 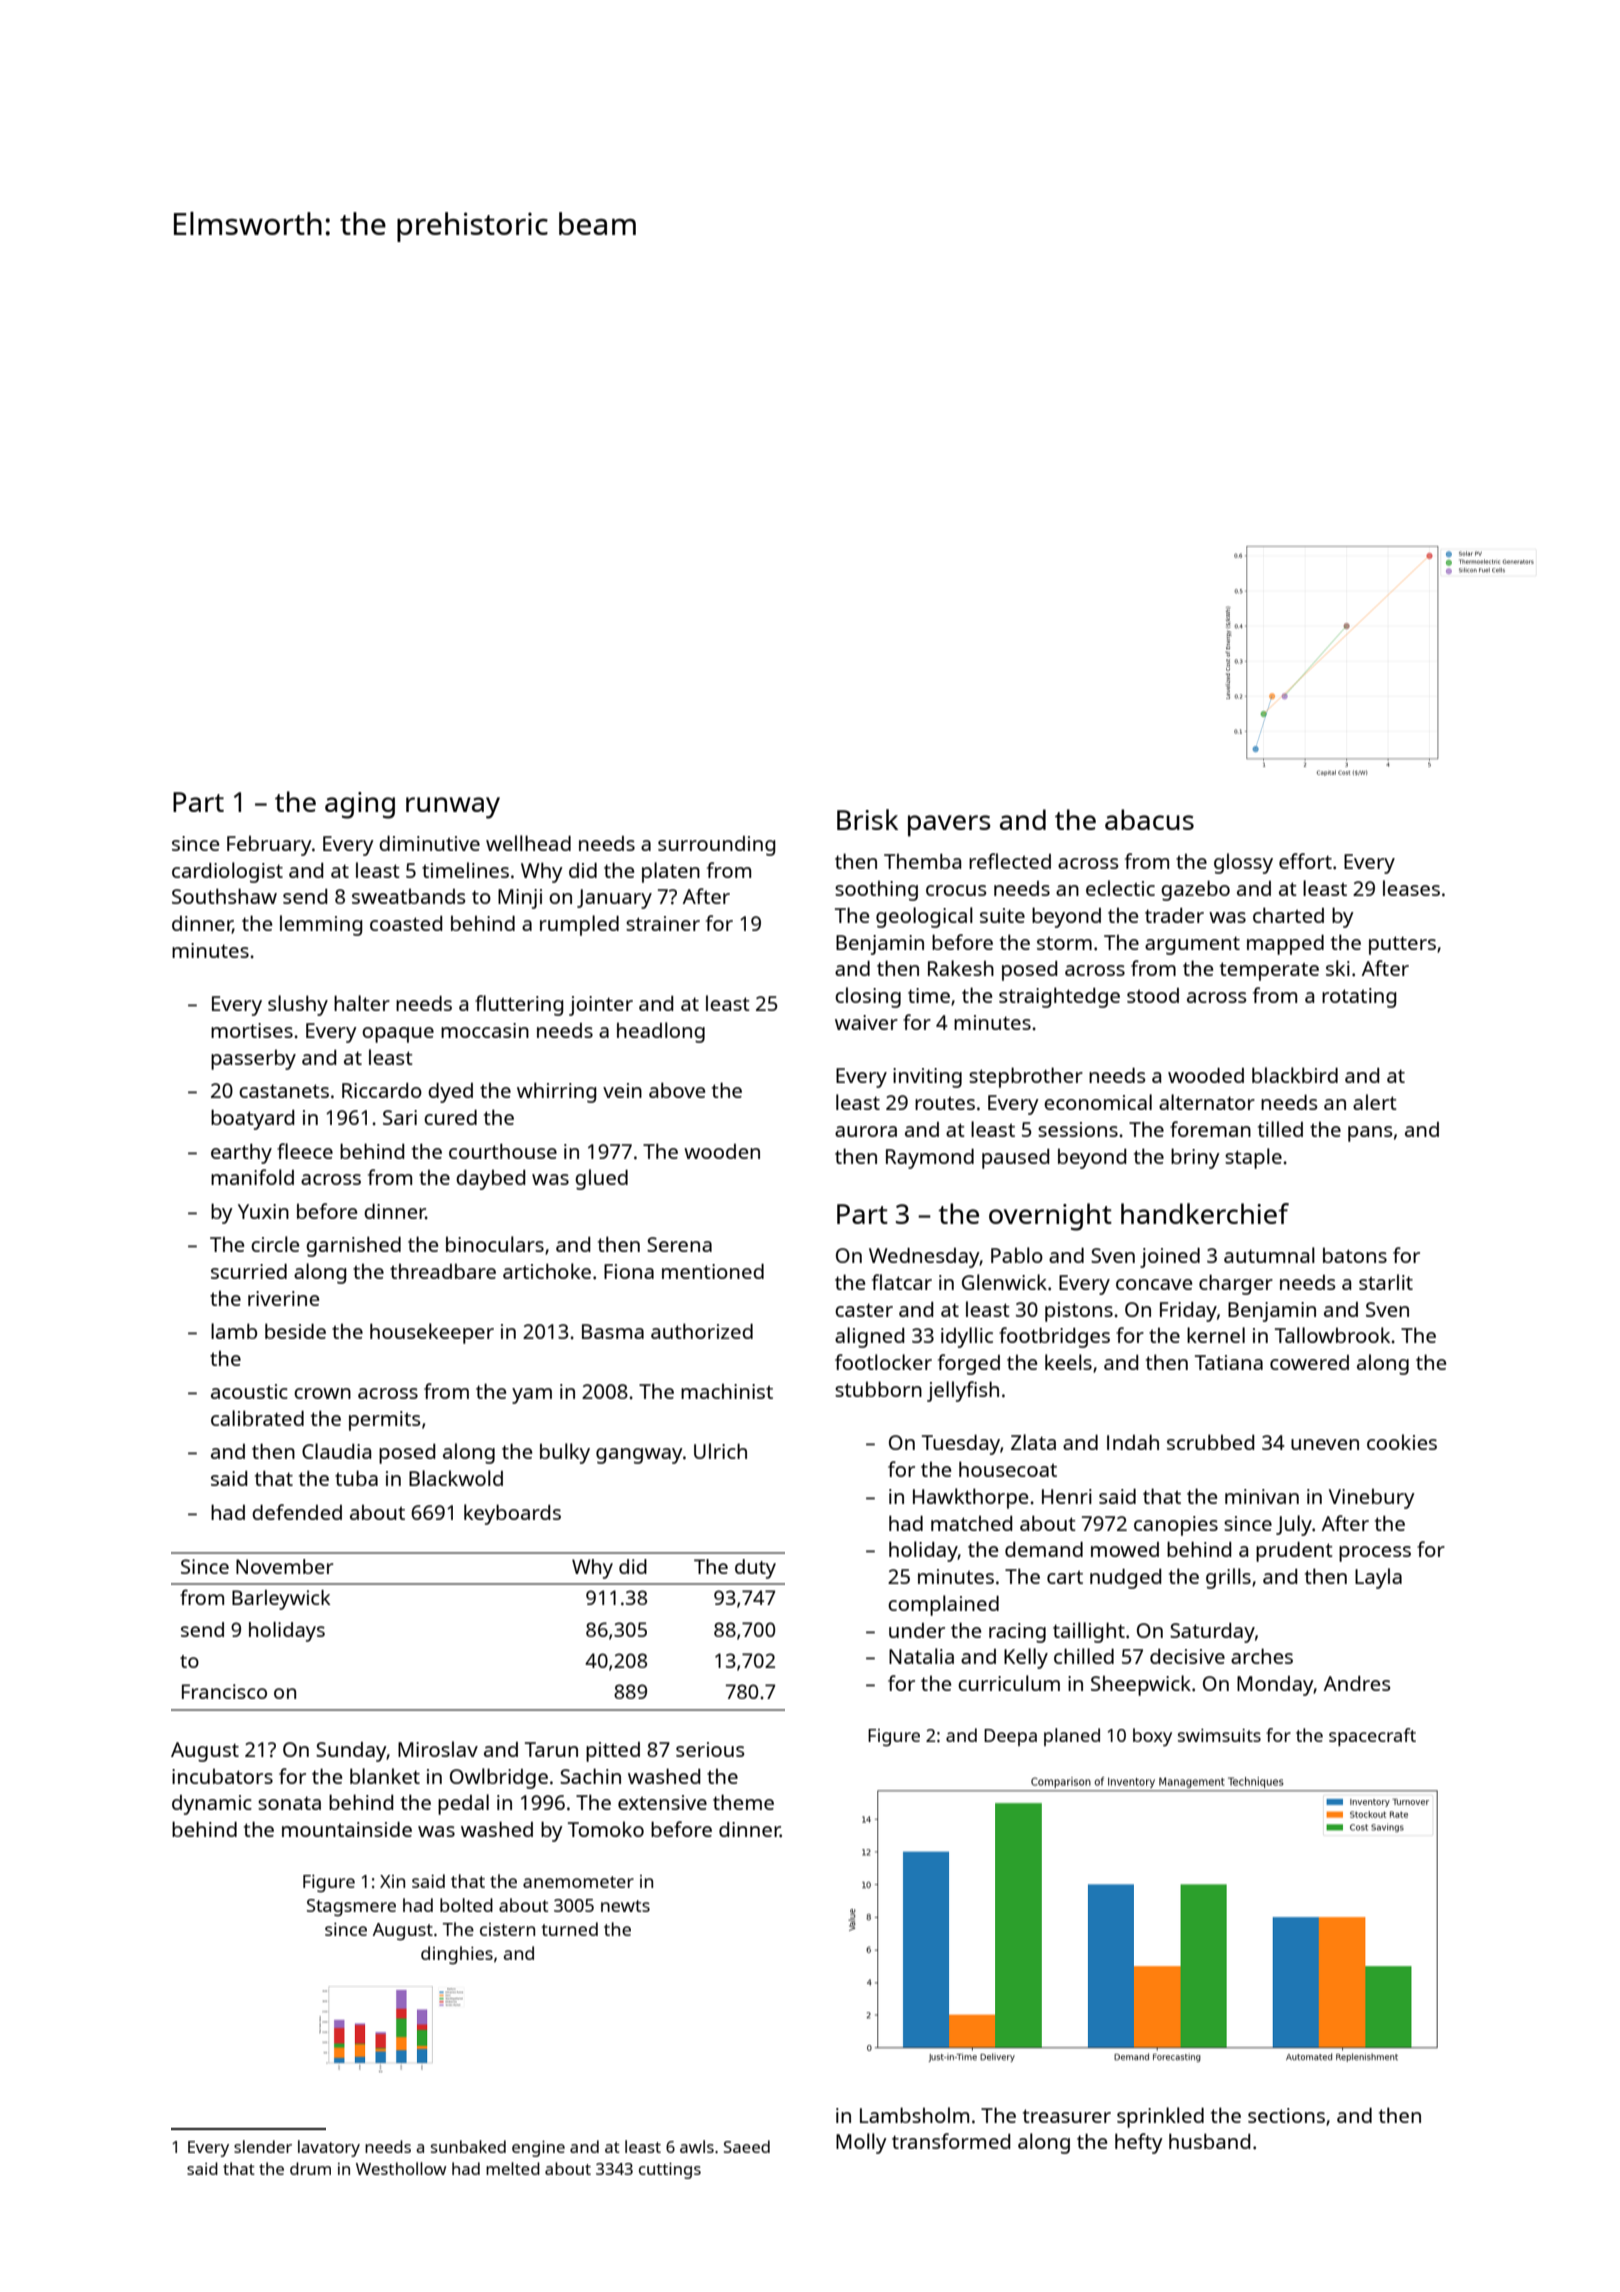 What do you see at coordinates (867, 819) in the page?
I see `Brisk` at bounding box center [867, 819].
